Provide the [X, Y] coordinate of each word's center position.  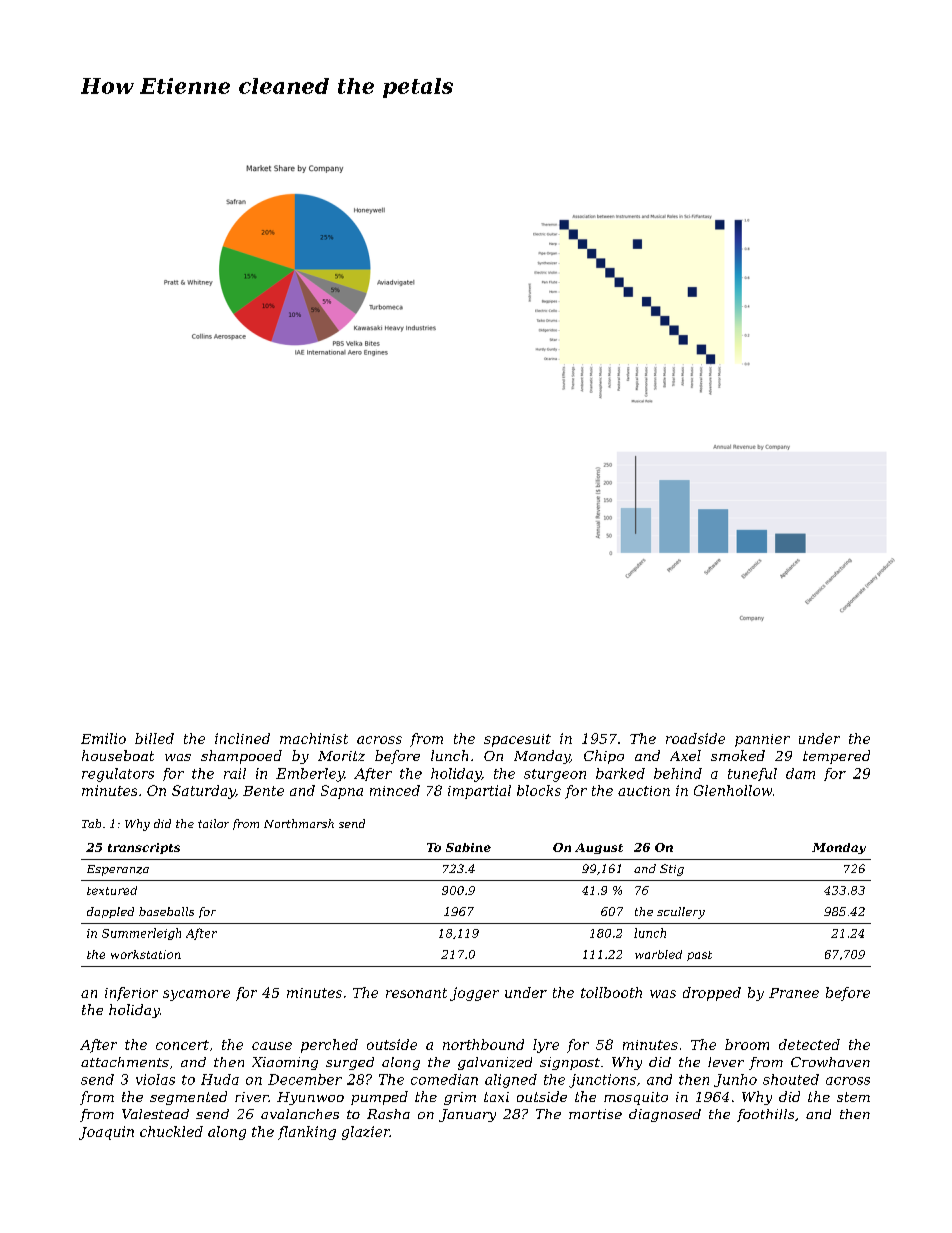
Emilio [103, 738]
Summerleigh [141, 934]
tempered [836, 757]
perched [329, 1046]
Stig [672, 870]
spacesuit [517, 740]
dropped [712, 994]
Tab [91, 823]
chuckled [171, 1131]
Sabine [468, 847]
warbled [658, 954]
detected [809, 1044]
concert [182, 1045]
